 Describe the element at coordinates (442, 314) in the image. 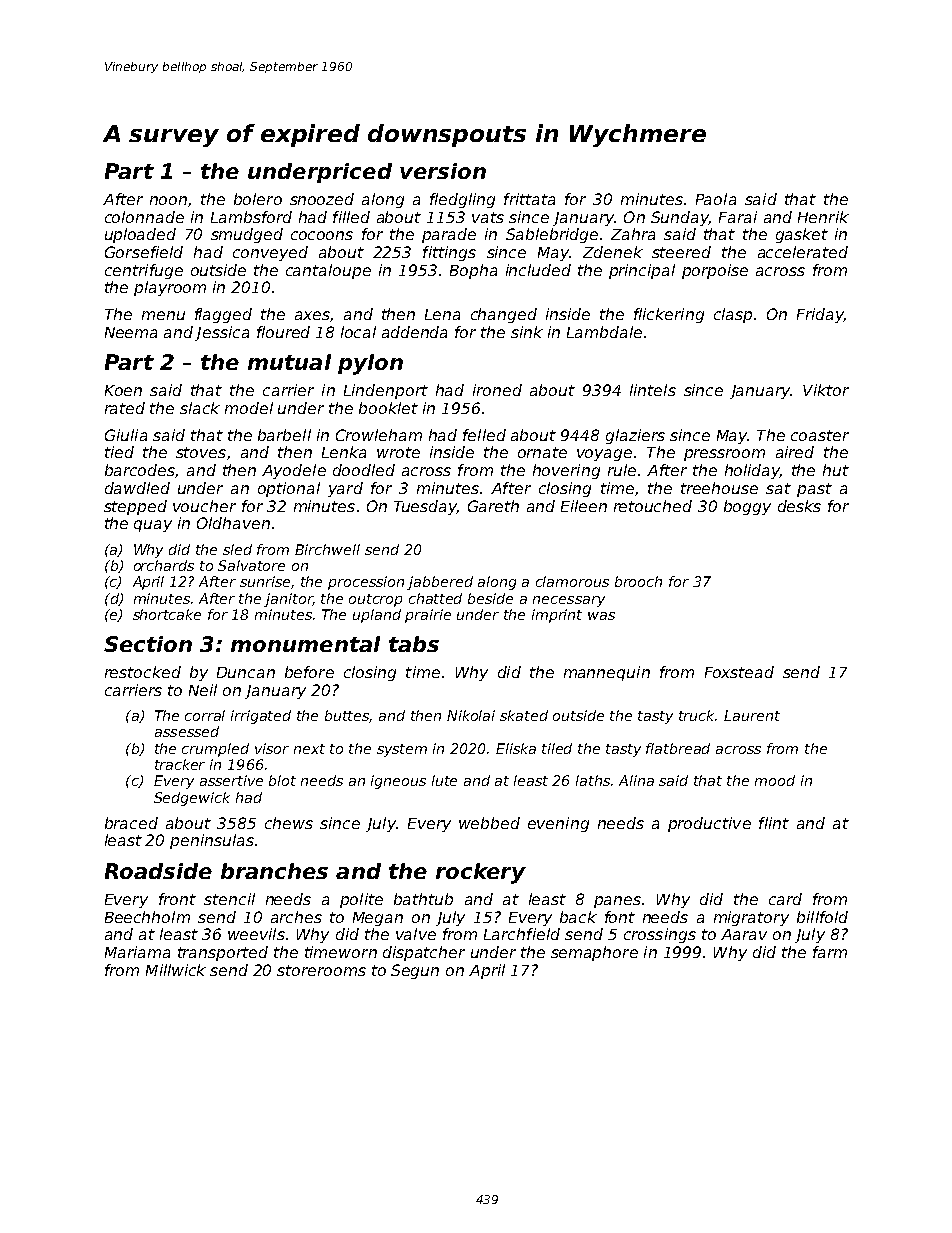

I see `Lena` at that location.
